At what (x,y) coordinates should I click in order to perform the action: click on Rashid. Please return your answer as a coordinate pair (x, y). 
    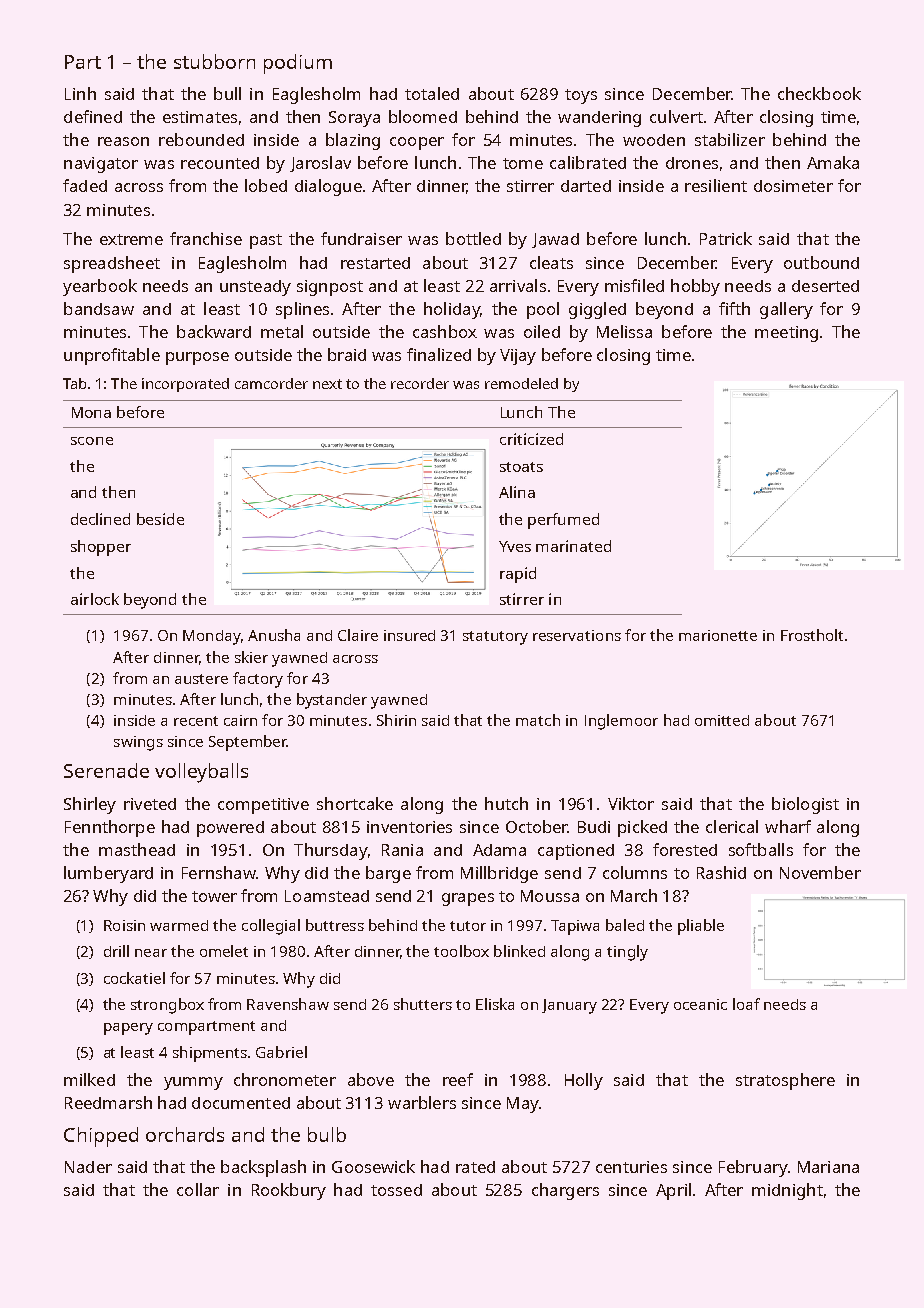
    Looking at the image, I should click on (721, 872).
